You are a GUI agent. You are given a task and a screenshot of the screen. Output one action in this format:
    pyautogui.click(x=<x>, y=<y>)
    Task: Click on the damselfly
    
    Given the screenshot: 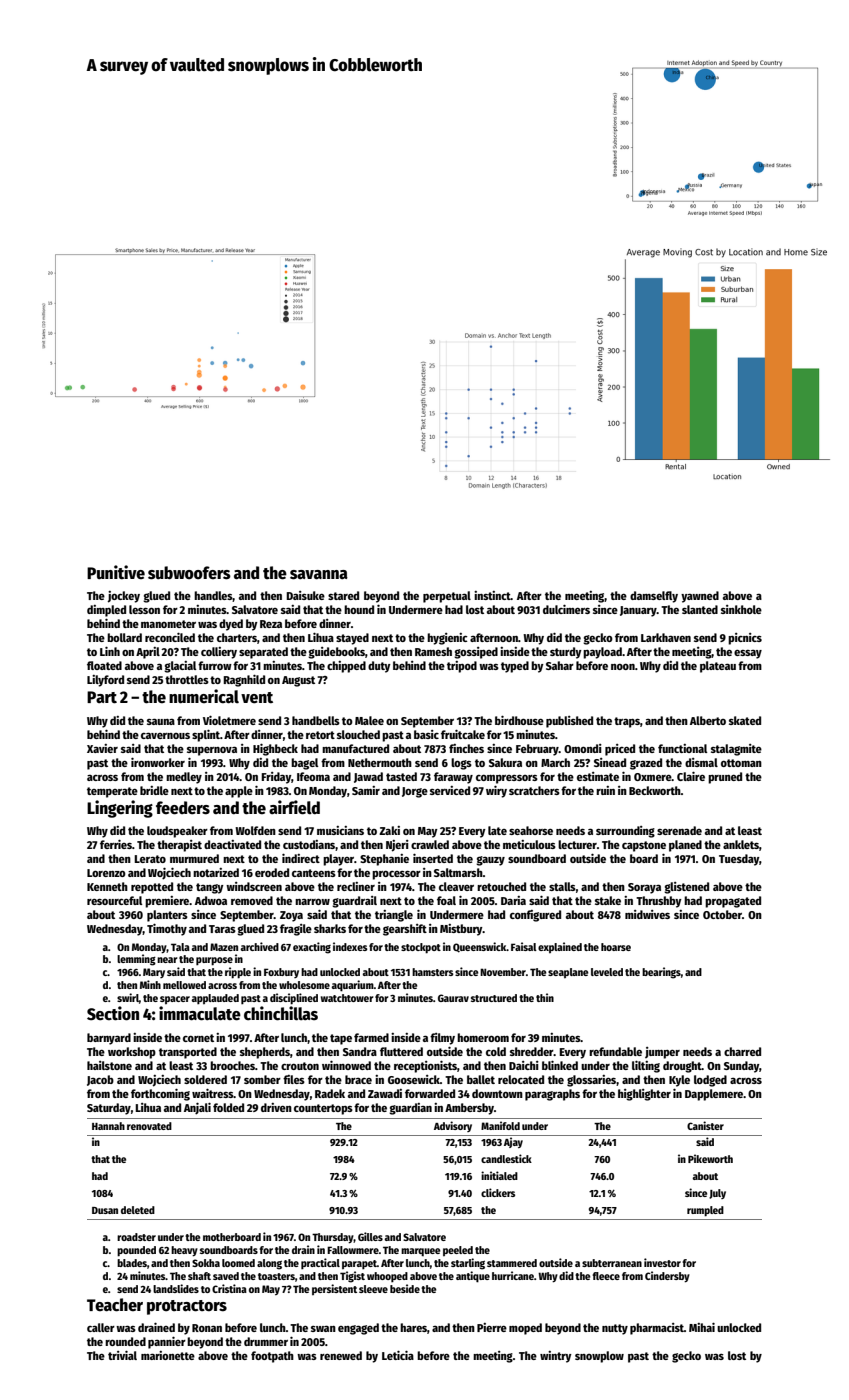 What is the action you would take?
    pyautogui.click(x=654, y=597)
